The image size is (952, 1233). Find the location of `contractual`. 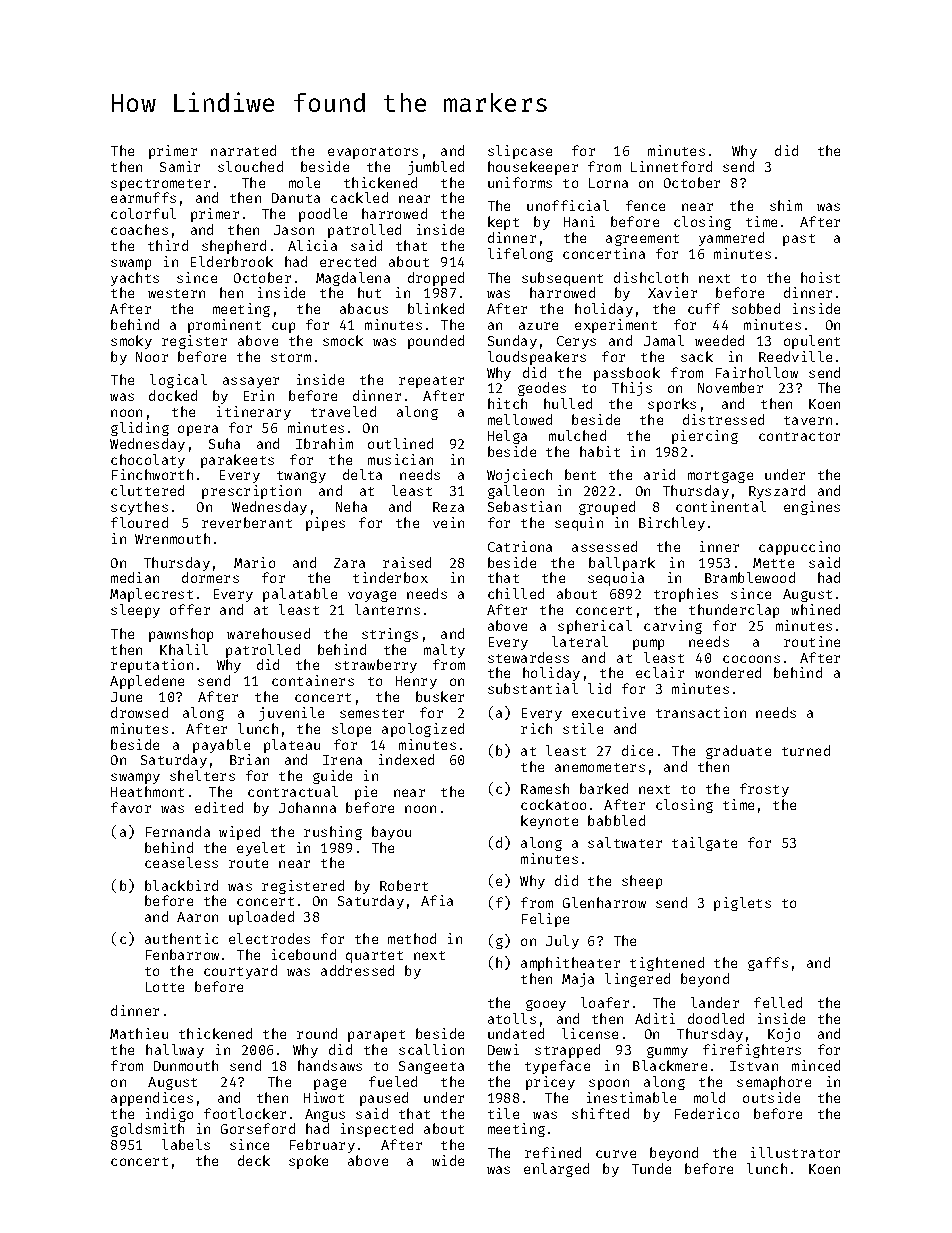

contractual is located at coordinates (293, 791).
